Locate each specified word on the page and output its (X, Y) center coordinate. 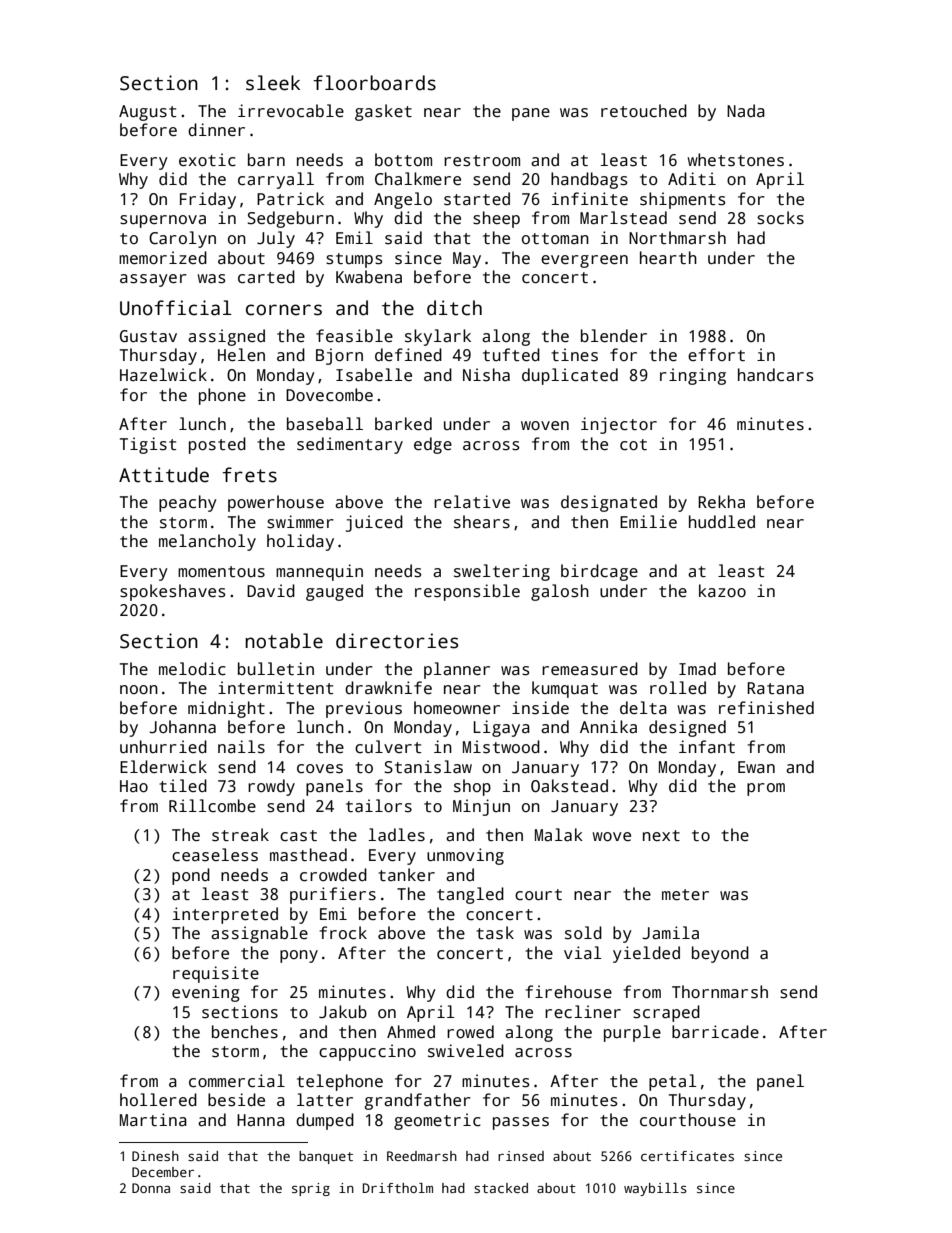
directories (397, 641)
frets (249, 475)
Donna (151, 1188)
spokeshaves (173, 592)
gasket (383, 112)
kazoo (722, 590)
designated (609, 503)
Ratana (775, 688)
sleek (273, 83)
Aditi (692, 178)
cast (298, 836)
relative (472, 501)
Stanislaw (428, 767)
